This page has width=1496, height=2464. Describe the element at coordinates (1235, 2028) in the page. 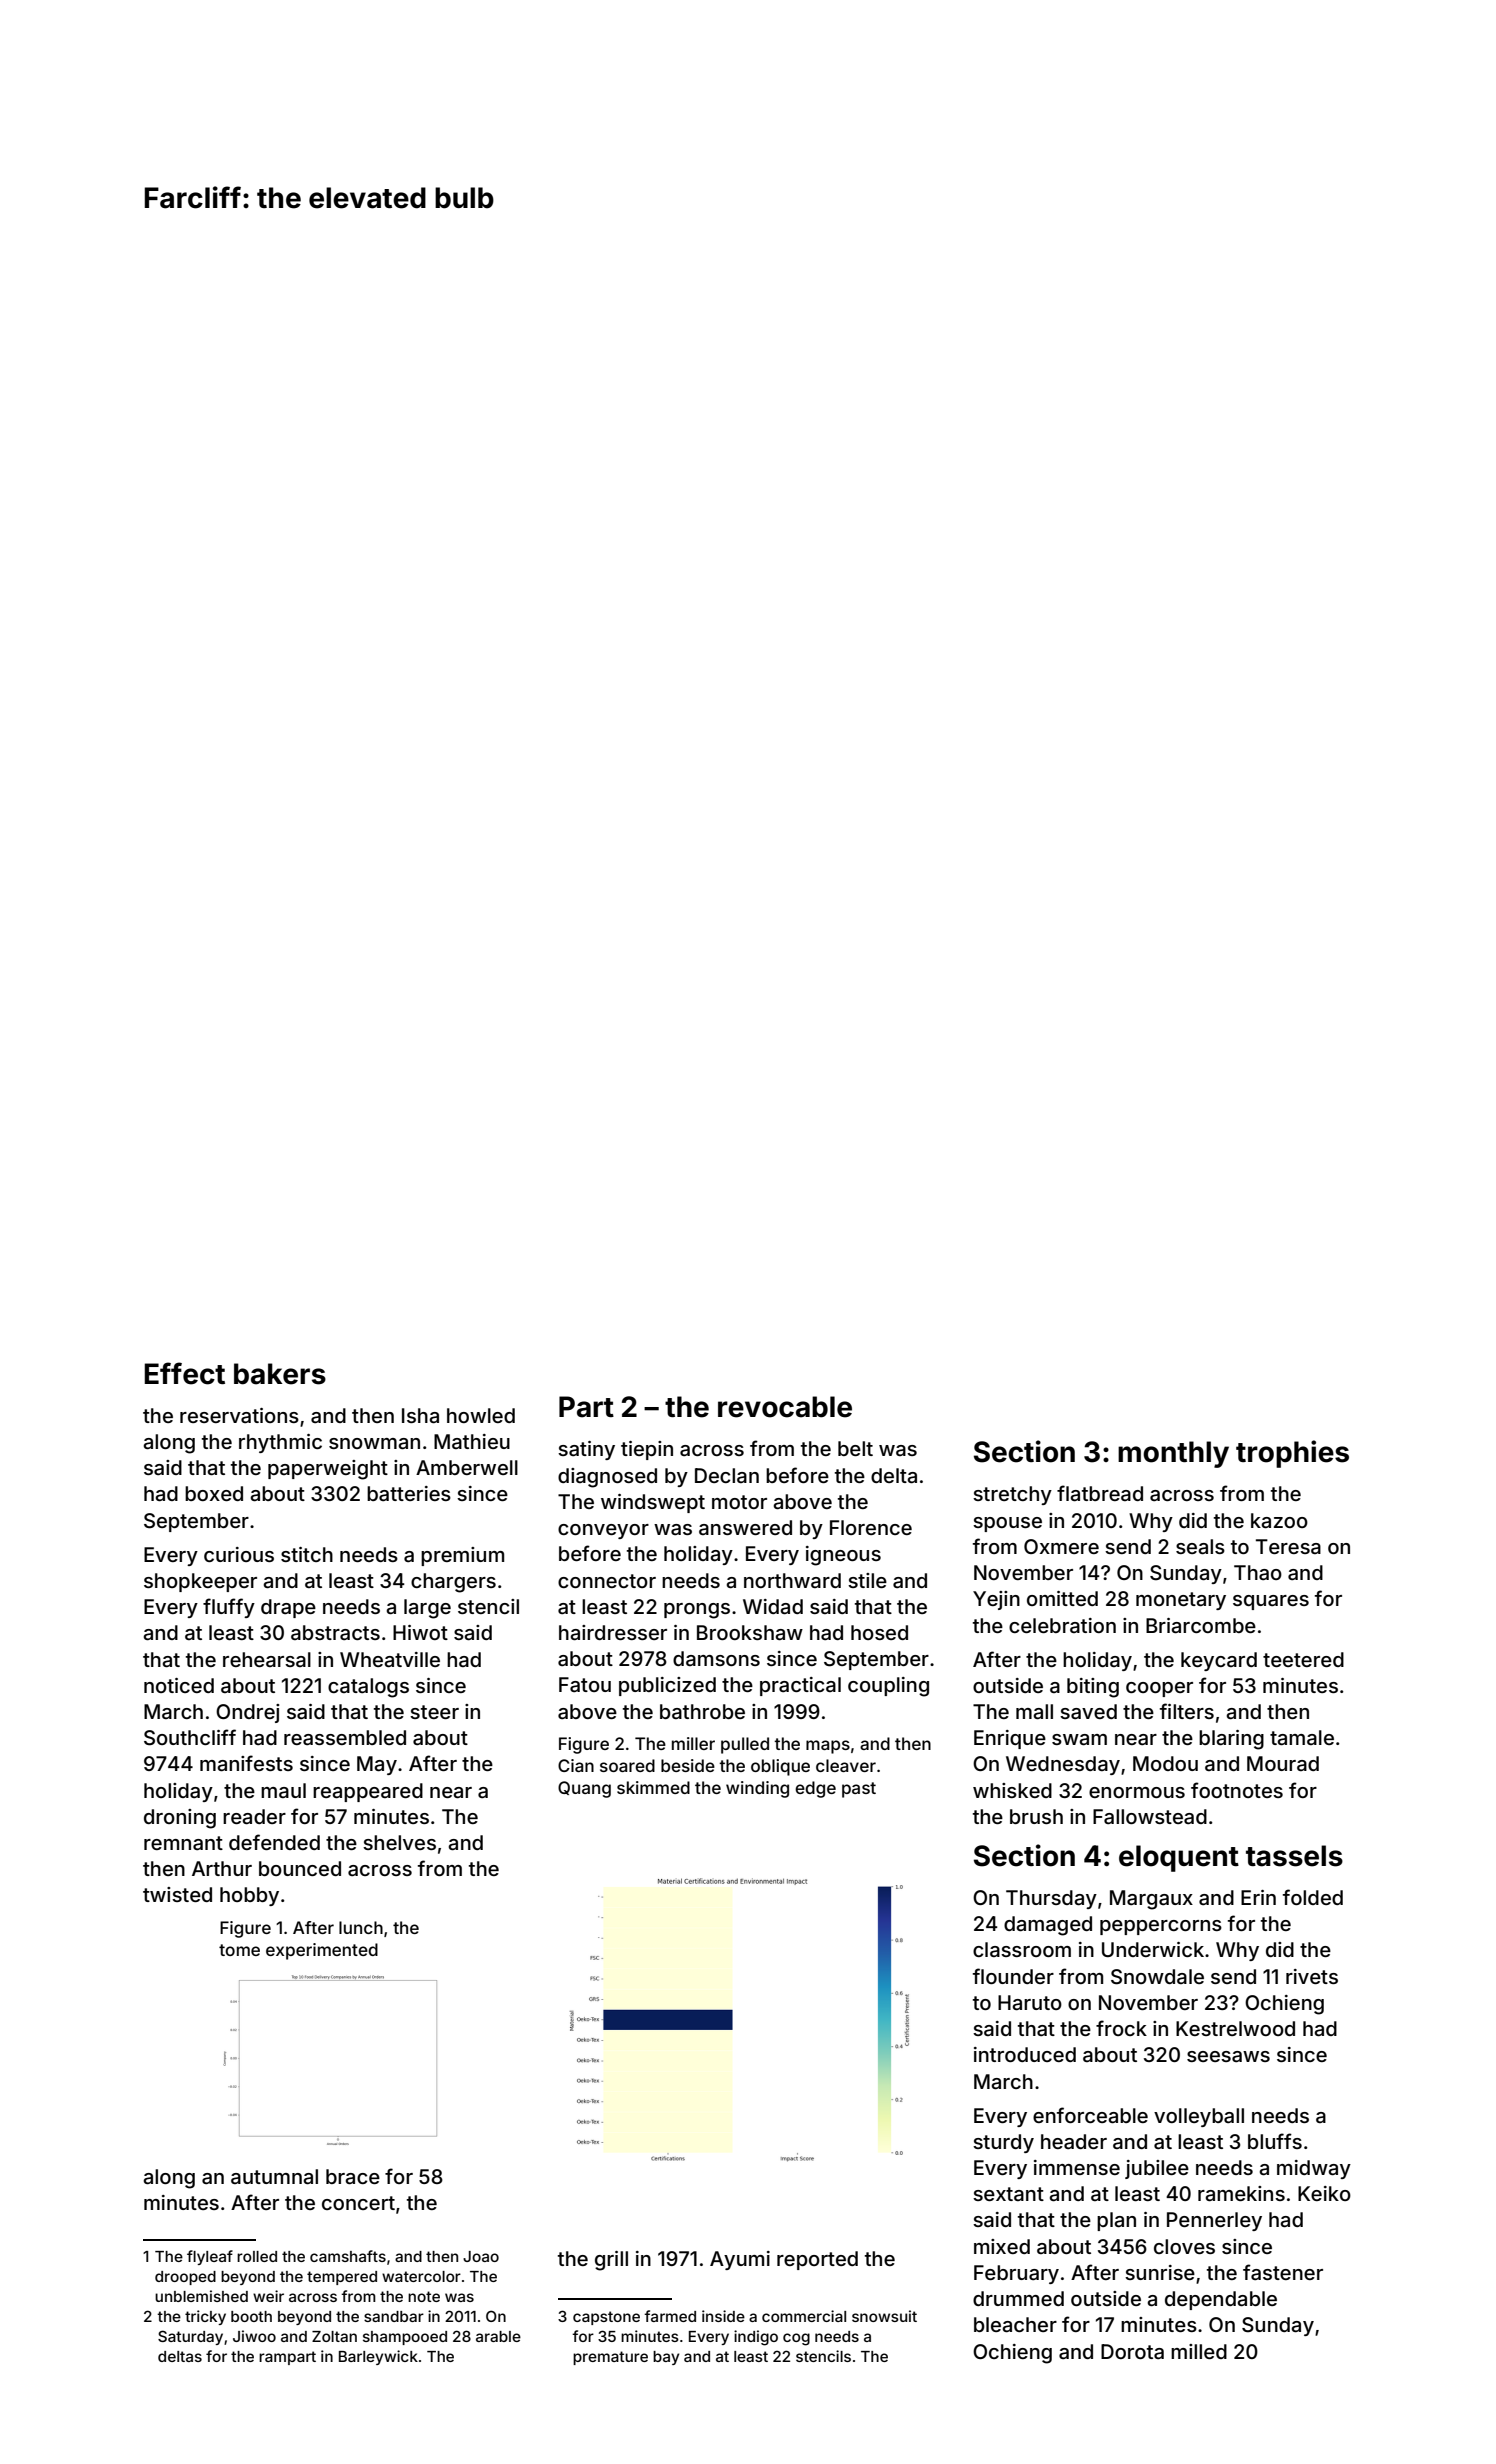

I see `Kestrelwood` at that location.
